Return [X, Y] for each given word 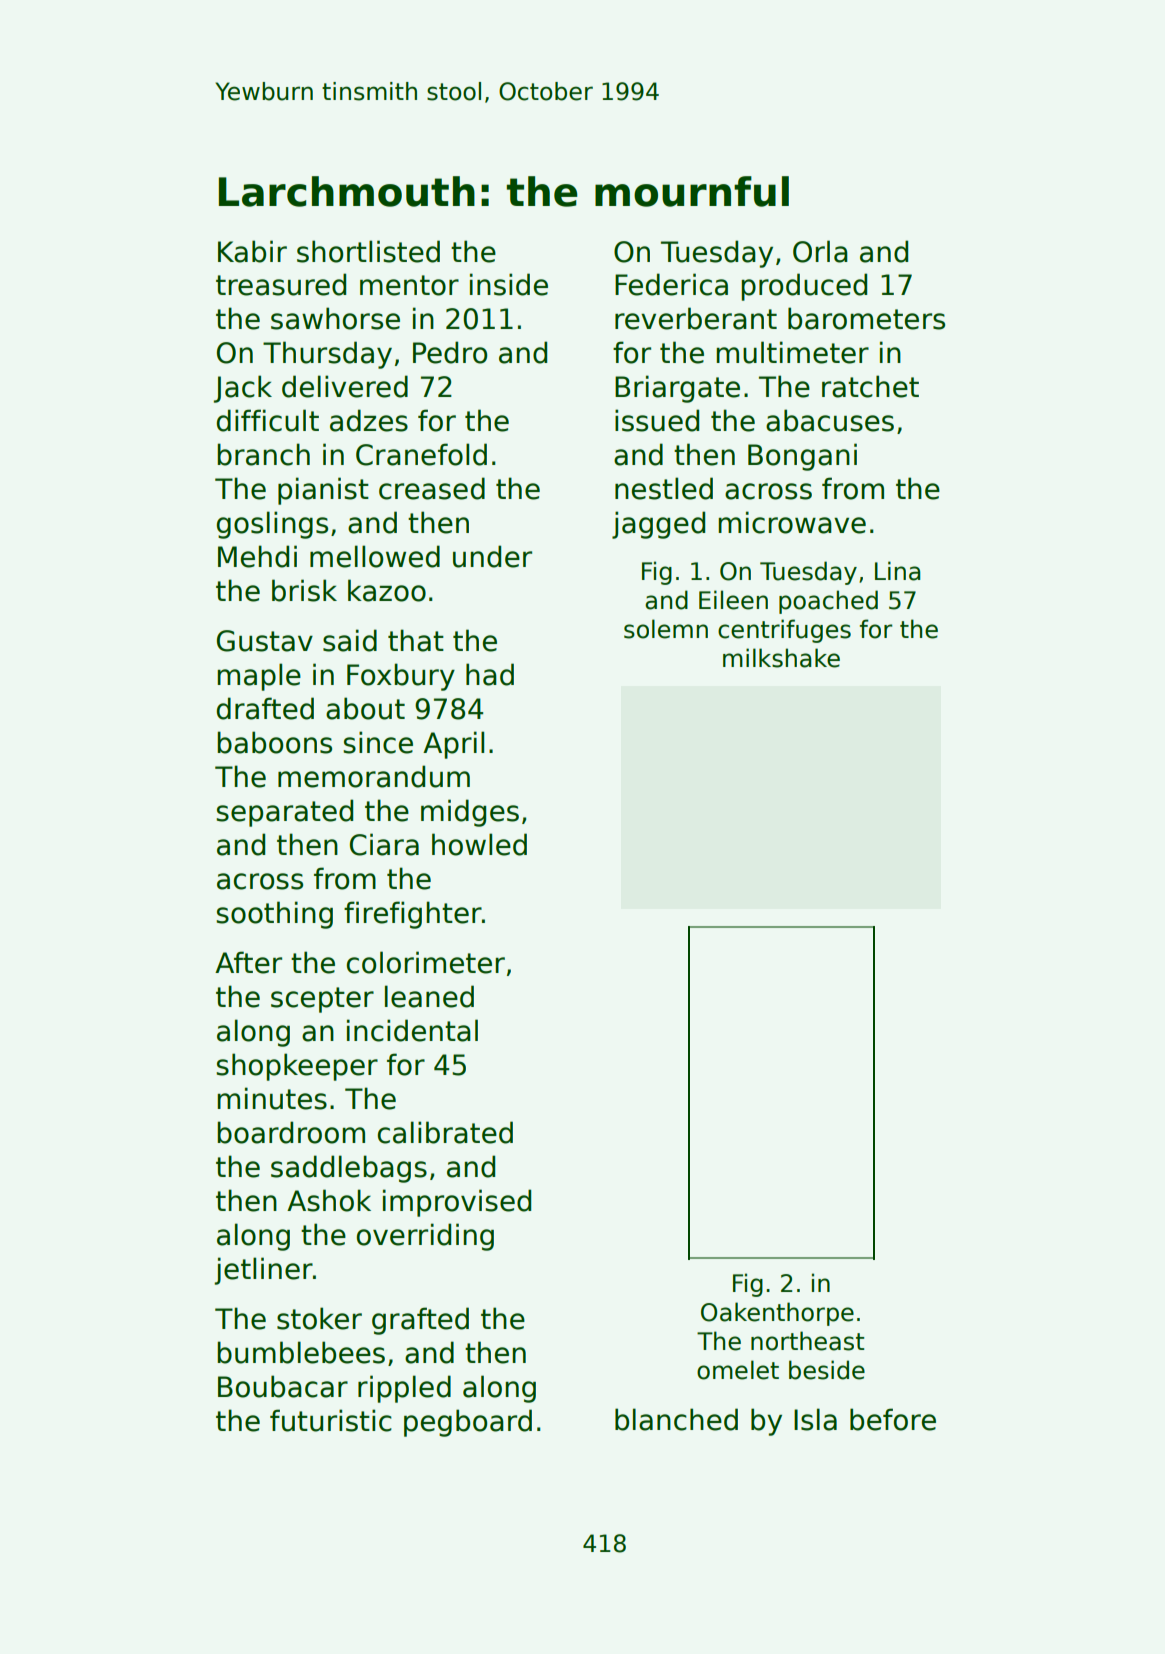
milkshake [781, 658]
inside [509, 284]
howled [479, 844]
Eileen [733, 600]
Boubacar [283, 1386]
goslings [272, 525]
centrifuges [784, 631]
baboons [274, 742]
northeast [807, 1341]
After [248, 962]
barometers [866, 318]
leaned [429, 996]
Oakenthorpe [777, 1314]
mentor [409, 285]
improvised [457, 1203]
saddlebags [349, 1169]
